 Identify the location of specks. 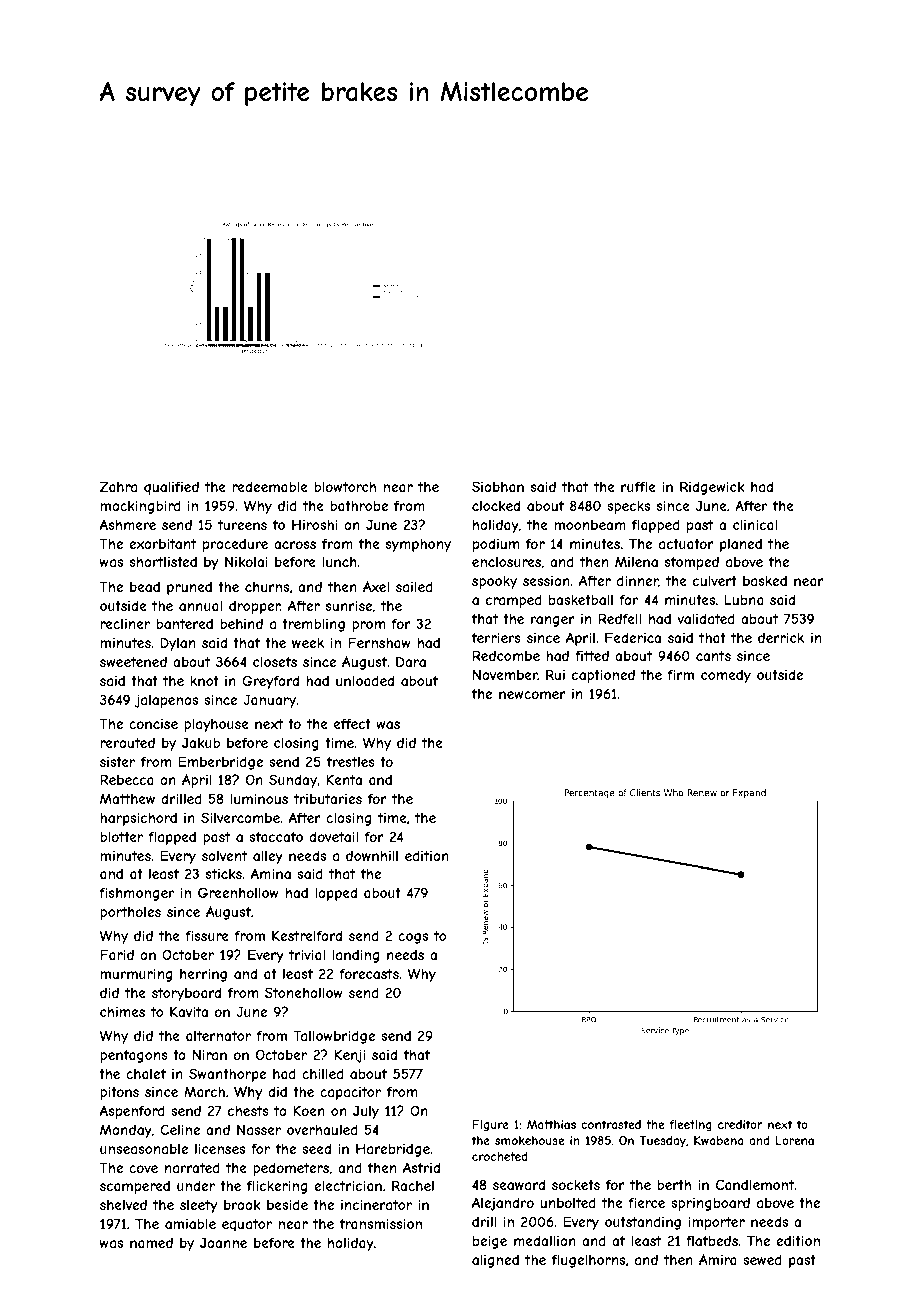
(628, 507).
